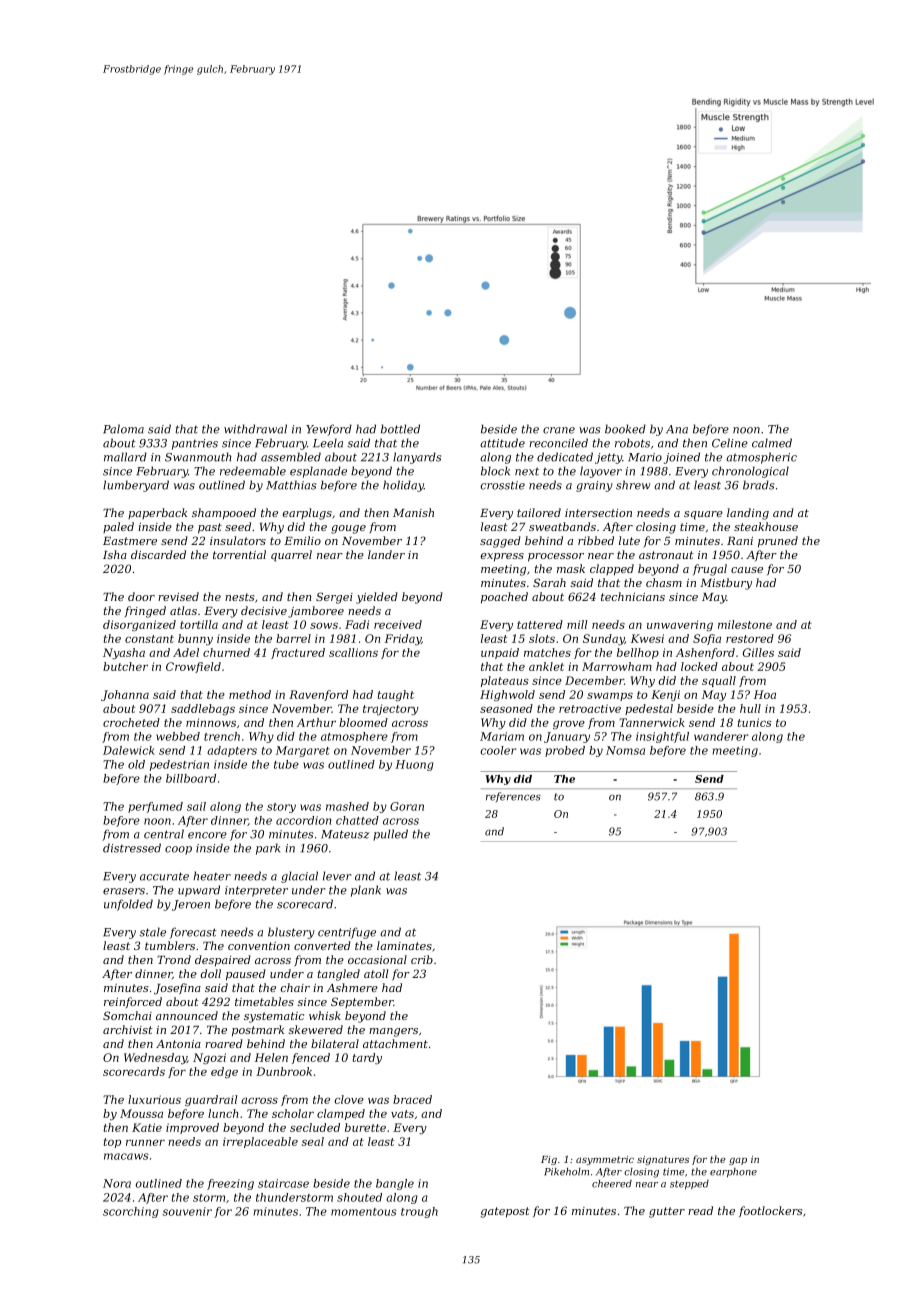 Image resolution: width=924 pixels, height=1308 pixels. What do you see at coordinates (365, 1127) in the screenshot?
I see `burette` at bounding box center [365, 1127].
